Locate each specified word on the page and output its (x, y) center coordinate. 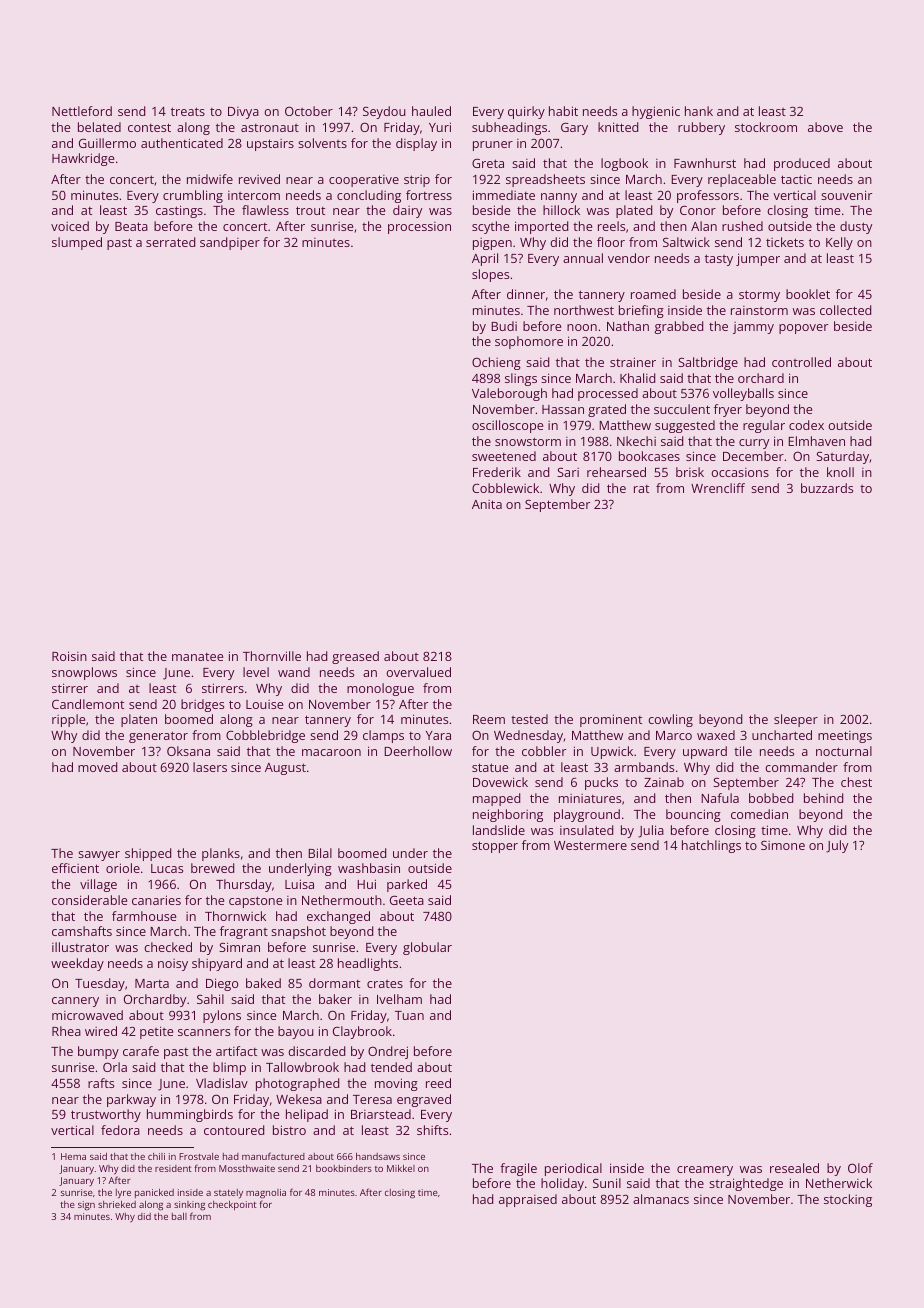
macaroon (331, 752)
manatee (197, 657)
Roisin (69, 656)
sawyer (99, 856)
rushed (742, 226)
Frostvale (199, 1156)
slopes (490, 275)
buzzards (827, 488)
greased (355, 657)
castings (179, 211)
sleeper (796, 720)
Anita (487, 504)
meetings (845, 737)
